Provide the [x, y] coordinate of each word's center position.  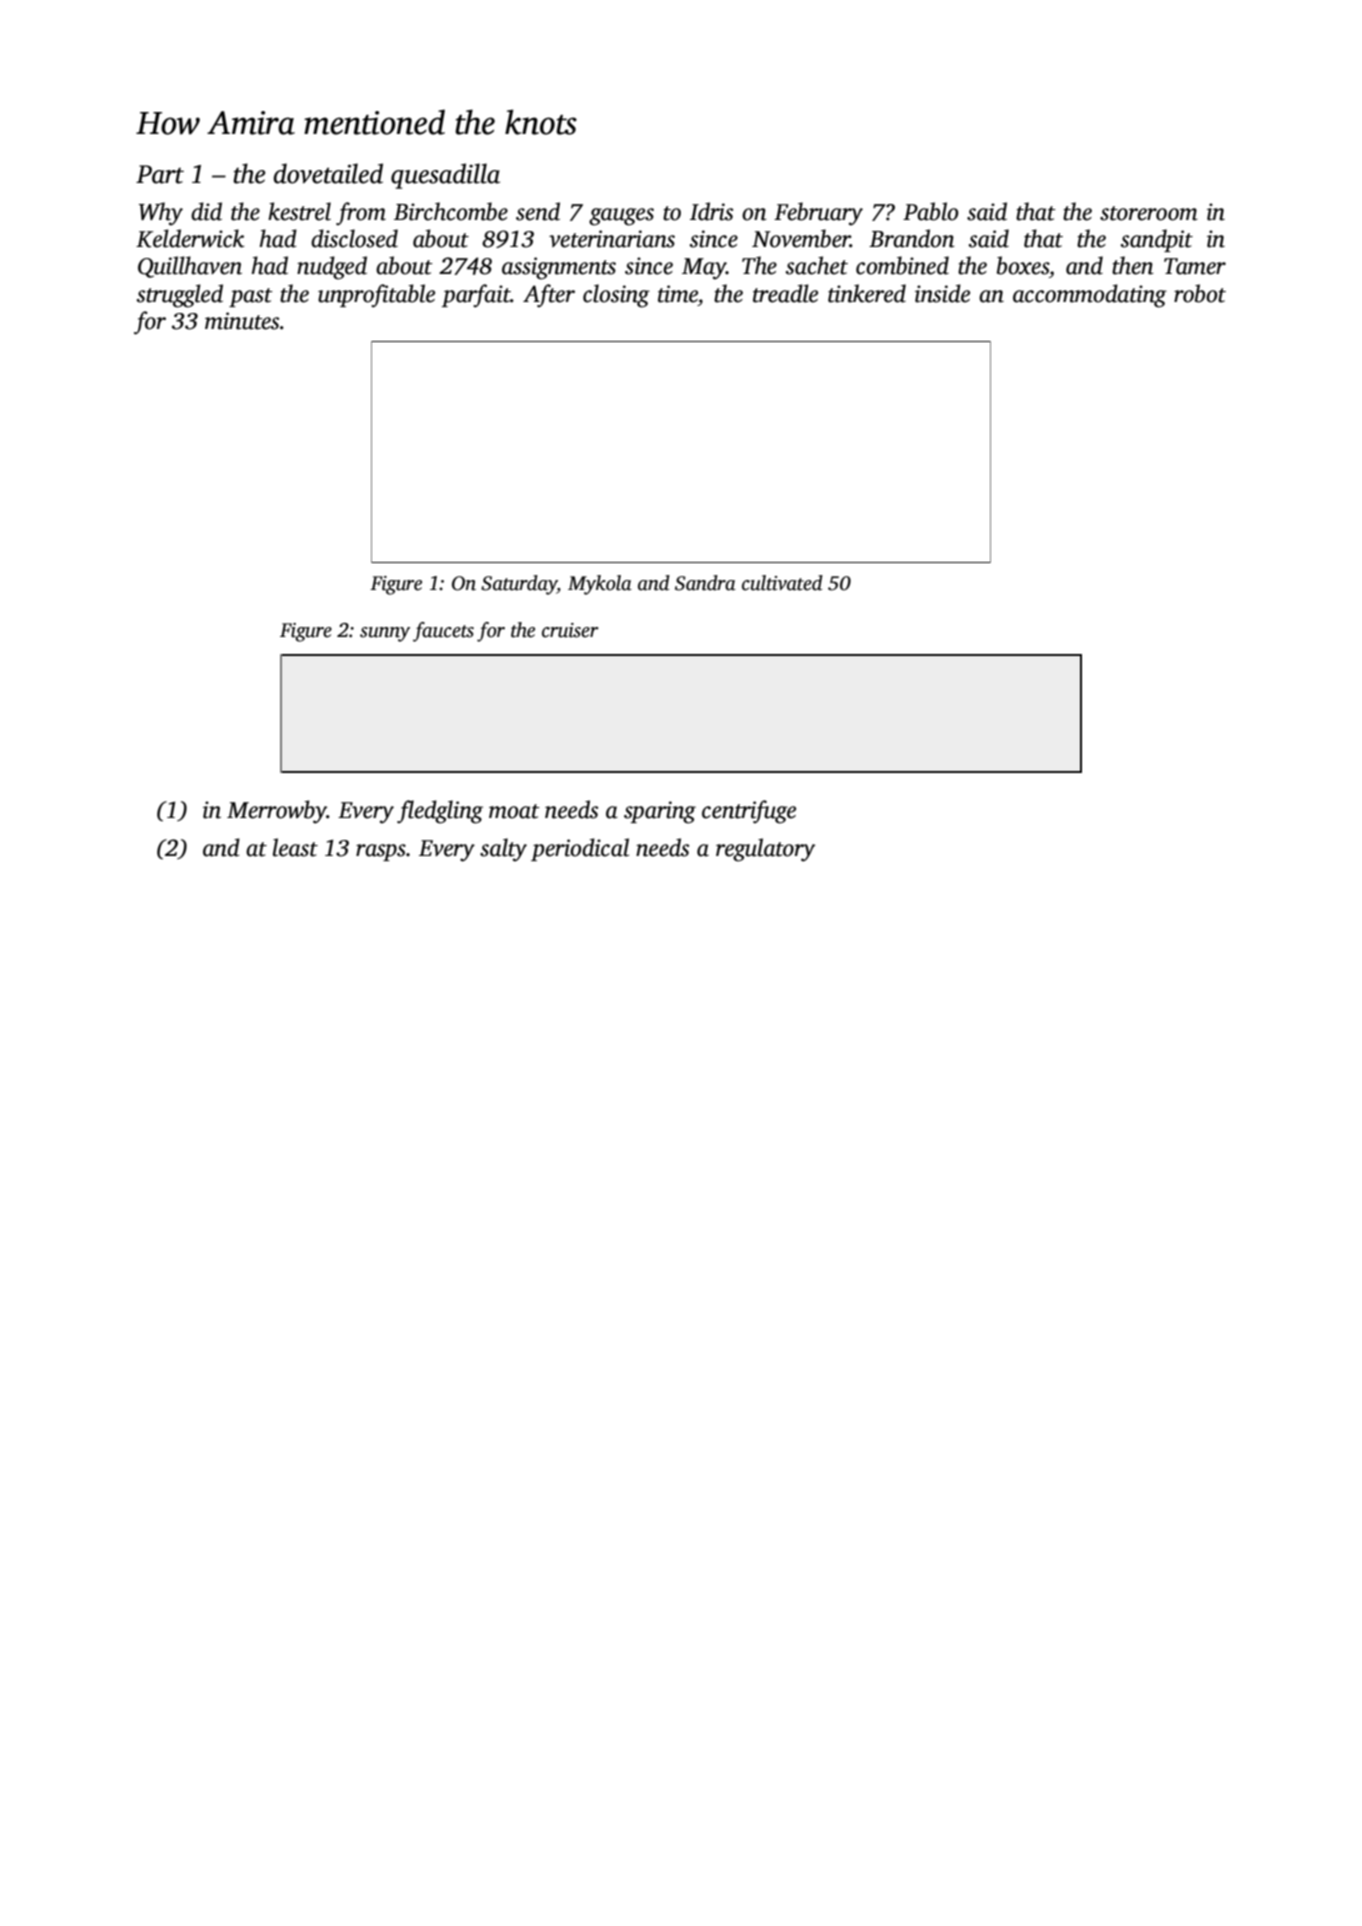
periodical [580, 849]
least [295, 847]
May [704, 269]
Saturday [519, 585]
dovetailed [328, 173]
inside [942, 293]
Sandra [705, 583]
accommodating [1090, 296]
